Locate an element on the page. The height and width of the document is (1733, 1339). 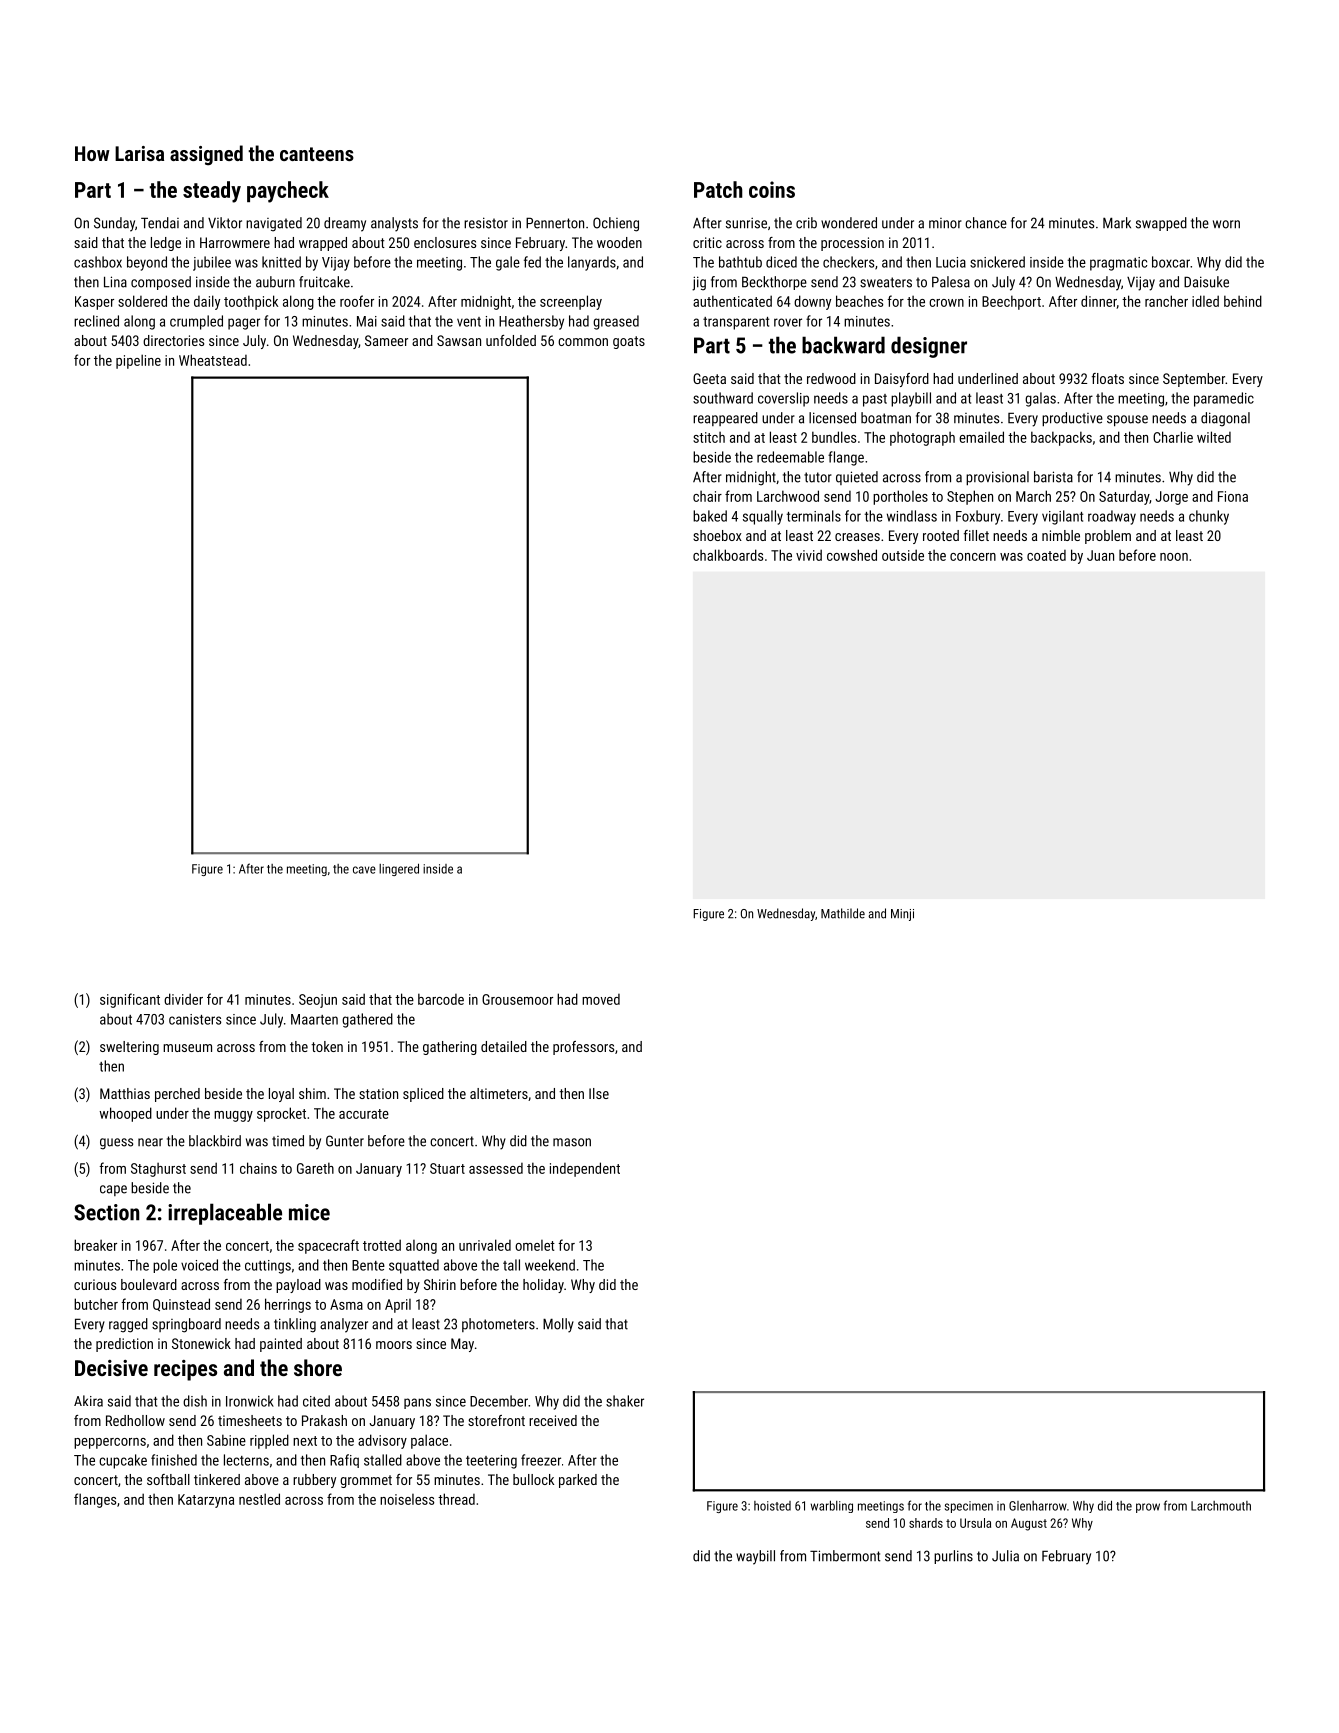
next is located at coordinates (305, 1441).
